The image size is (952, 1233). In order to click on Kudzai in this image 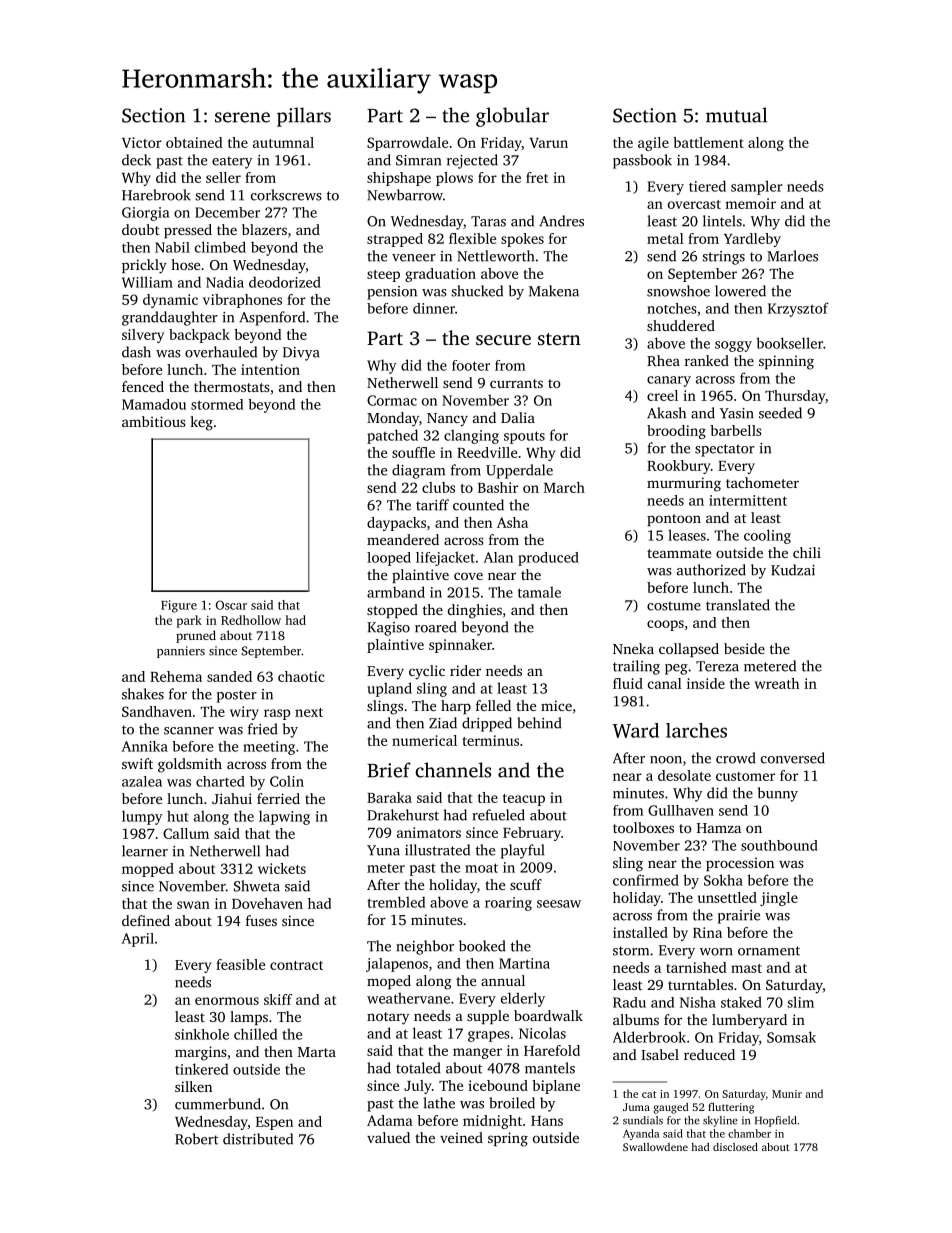, I will do `click(793, 570)`.
